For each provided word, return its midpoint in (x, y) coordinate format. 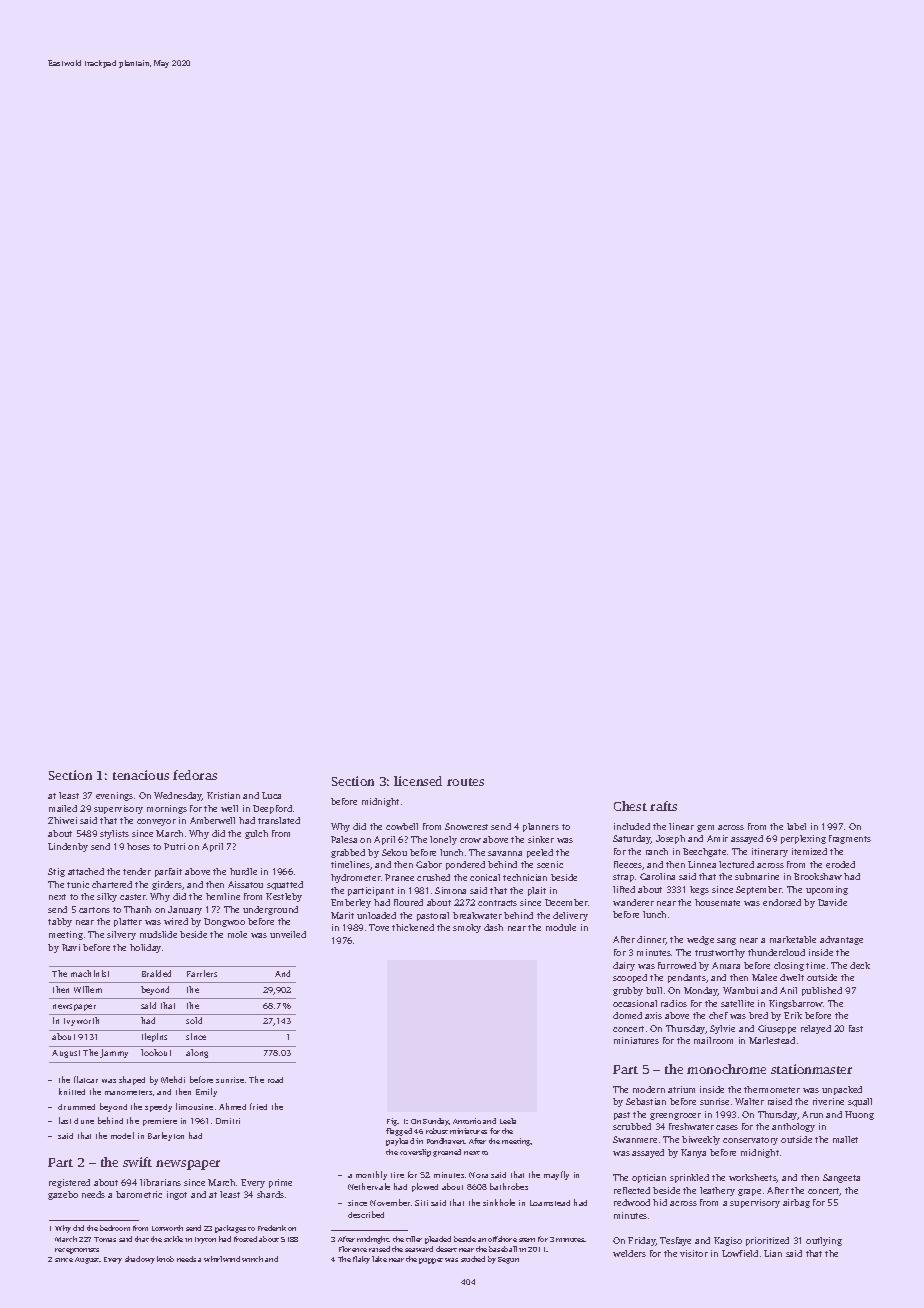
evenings (114, 796)
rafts (663, 806)
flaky (361, 1260)
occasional (635, 1003)
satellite (737, 1003)
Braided (156, 973)
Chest (630, 806)
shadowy (140, 1260)
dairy (624, 966)
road (275, 1080)
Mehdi (173, 1079)
